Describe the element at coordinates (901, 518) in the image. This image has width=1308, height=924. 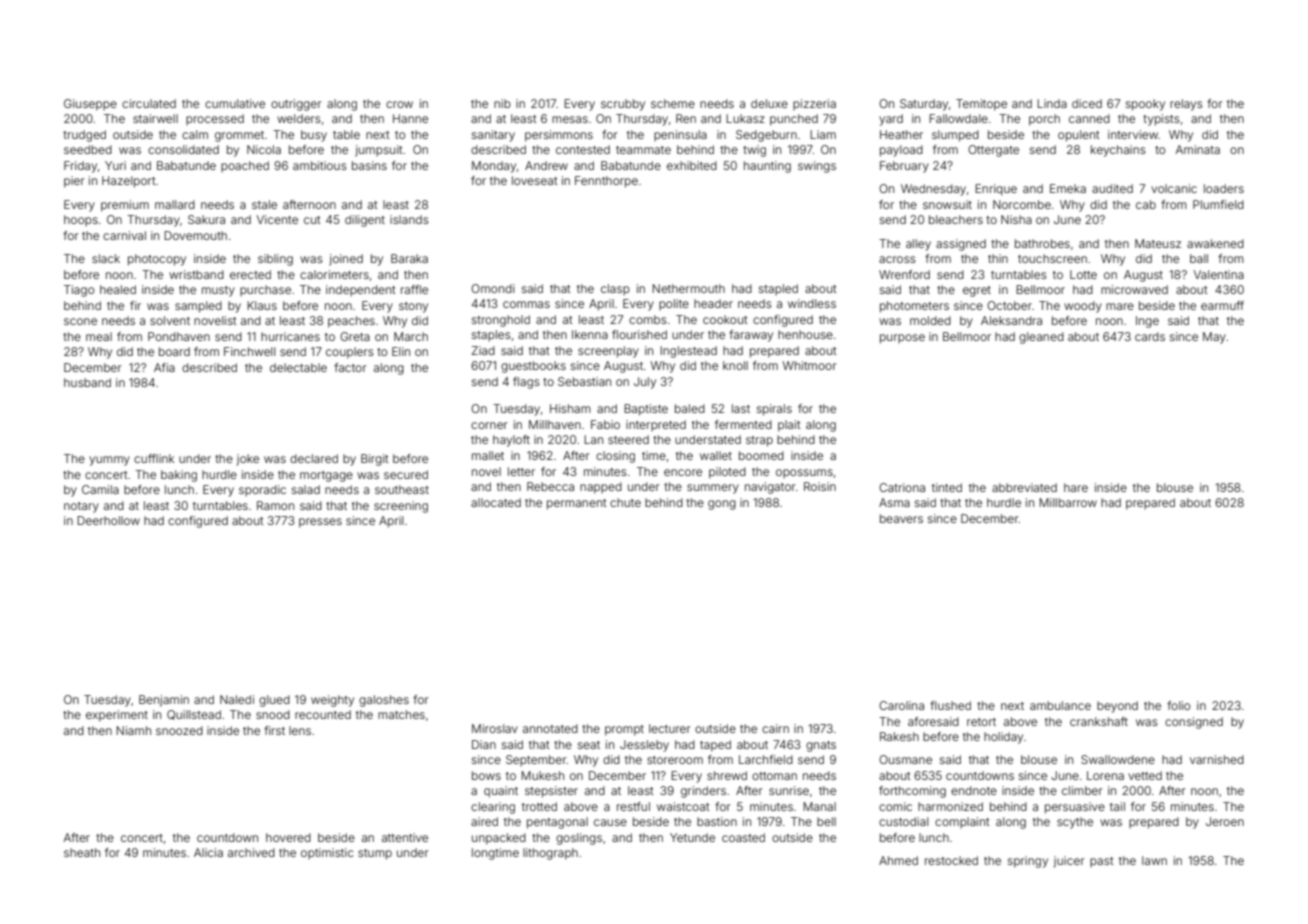
I see `beavers` at that location.
